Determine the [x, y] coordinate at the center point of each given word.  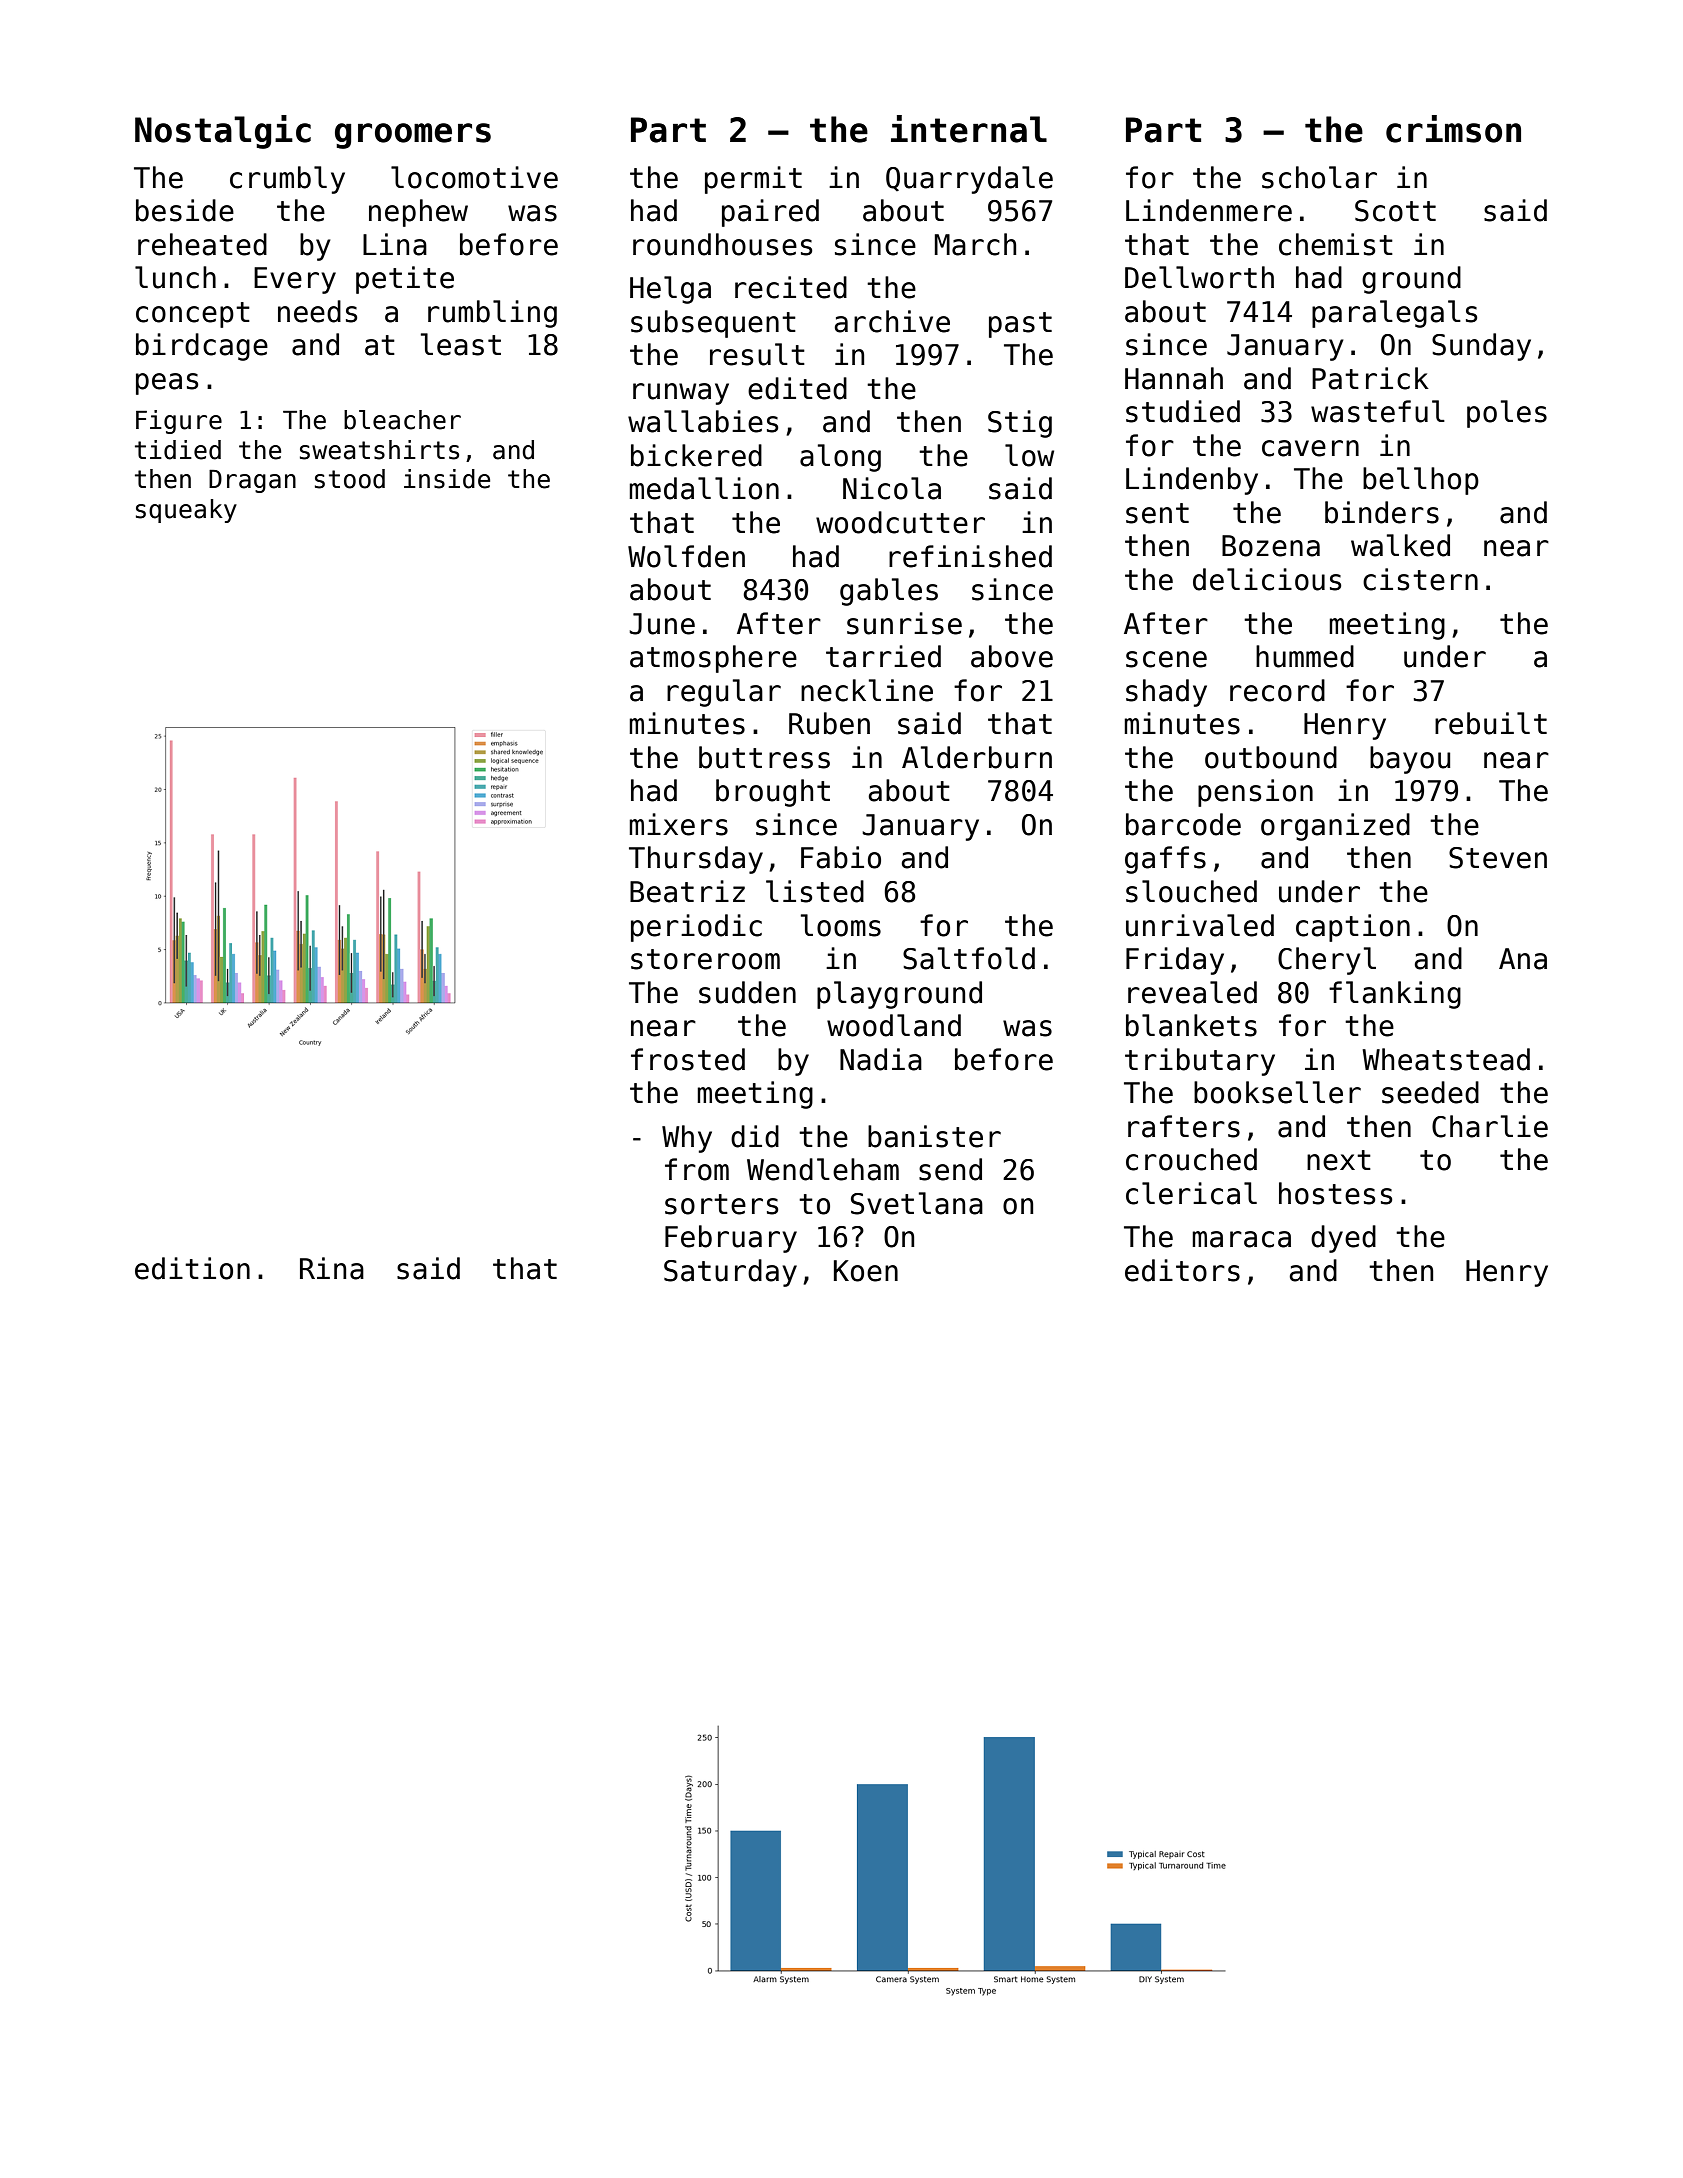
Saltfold [969, 958]
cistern [1420, 579]
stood [350, 479]
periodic [696, 928]
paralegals [1395, 314]
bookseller [1277, 1092]
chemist [1336, 244]
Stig [1020, 424]
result [757, 354]
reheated [202, 244]
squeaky [186, 511]
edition [192, 1268]
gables [889, 592]
